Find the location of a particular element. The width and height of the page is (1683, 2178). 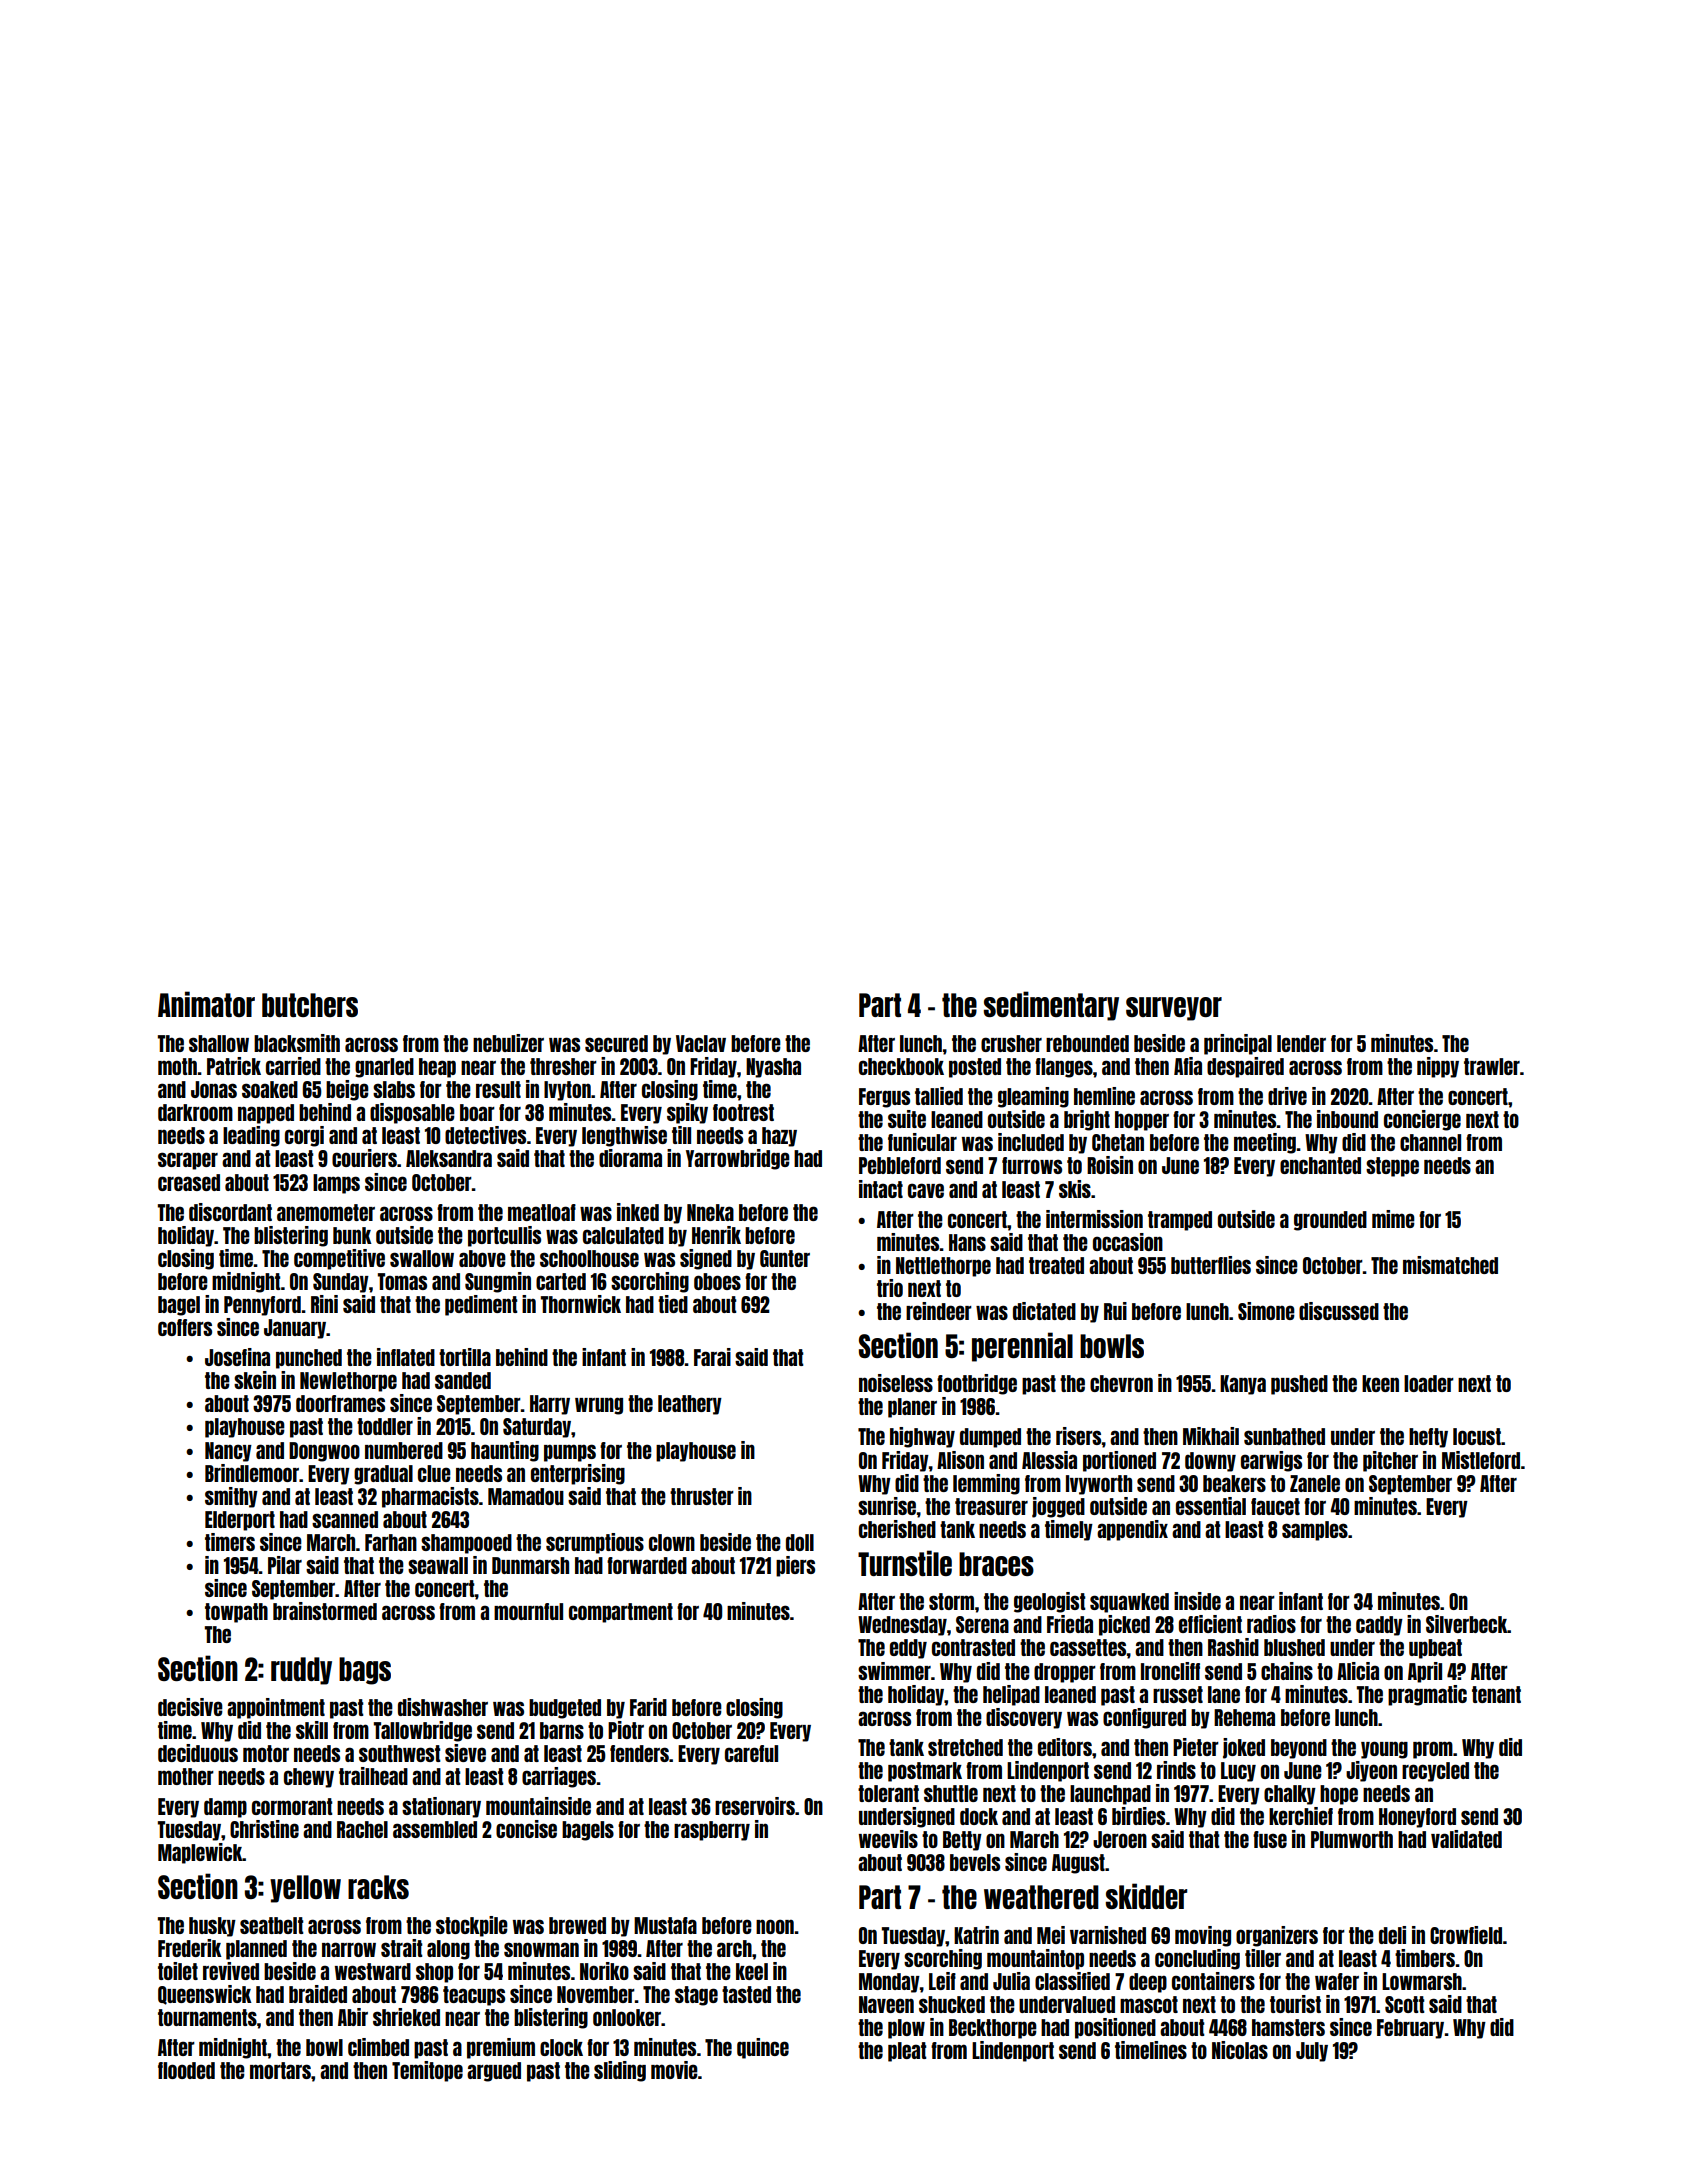

scraper is located at coordinates (188, 1161).
